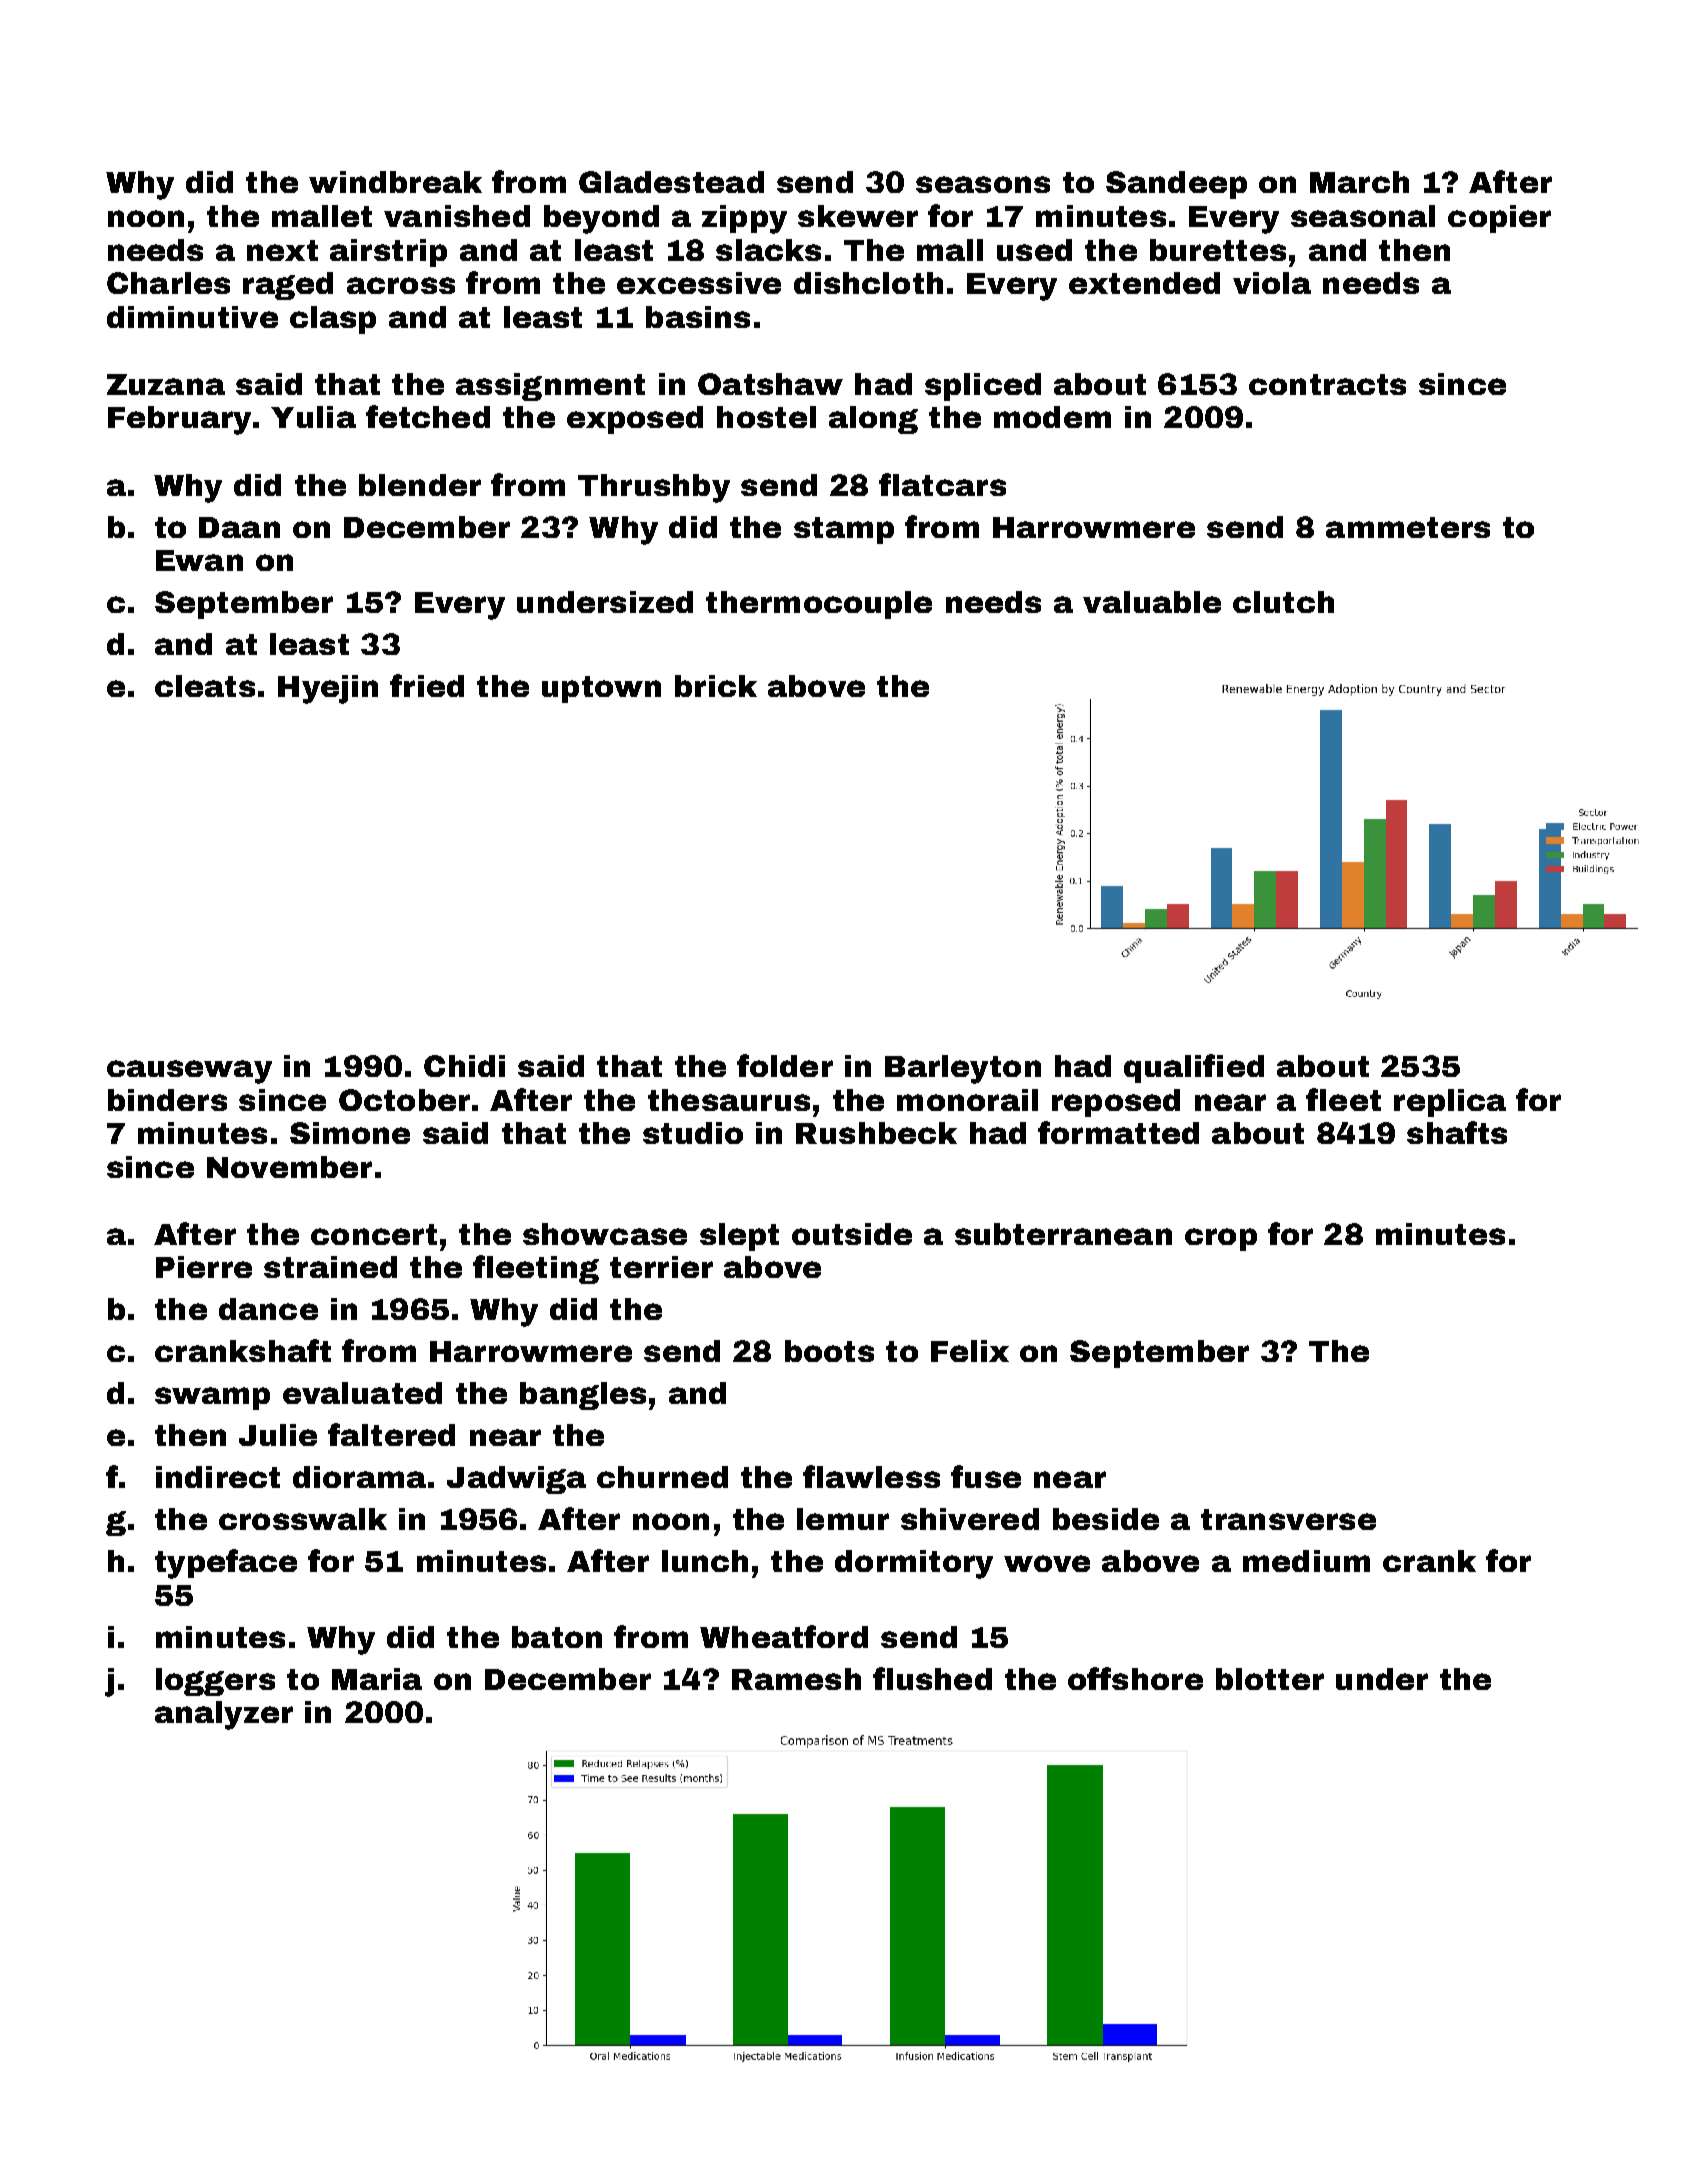 The height and width of the page is (2178, 1683). I want to click on clutch, so click(1283, 602).
